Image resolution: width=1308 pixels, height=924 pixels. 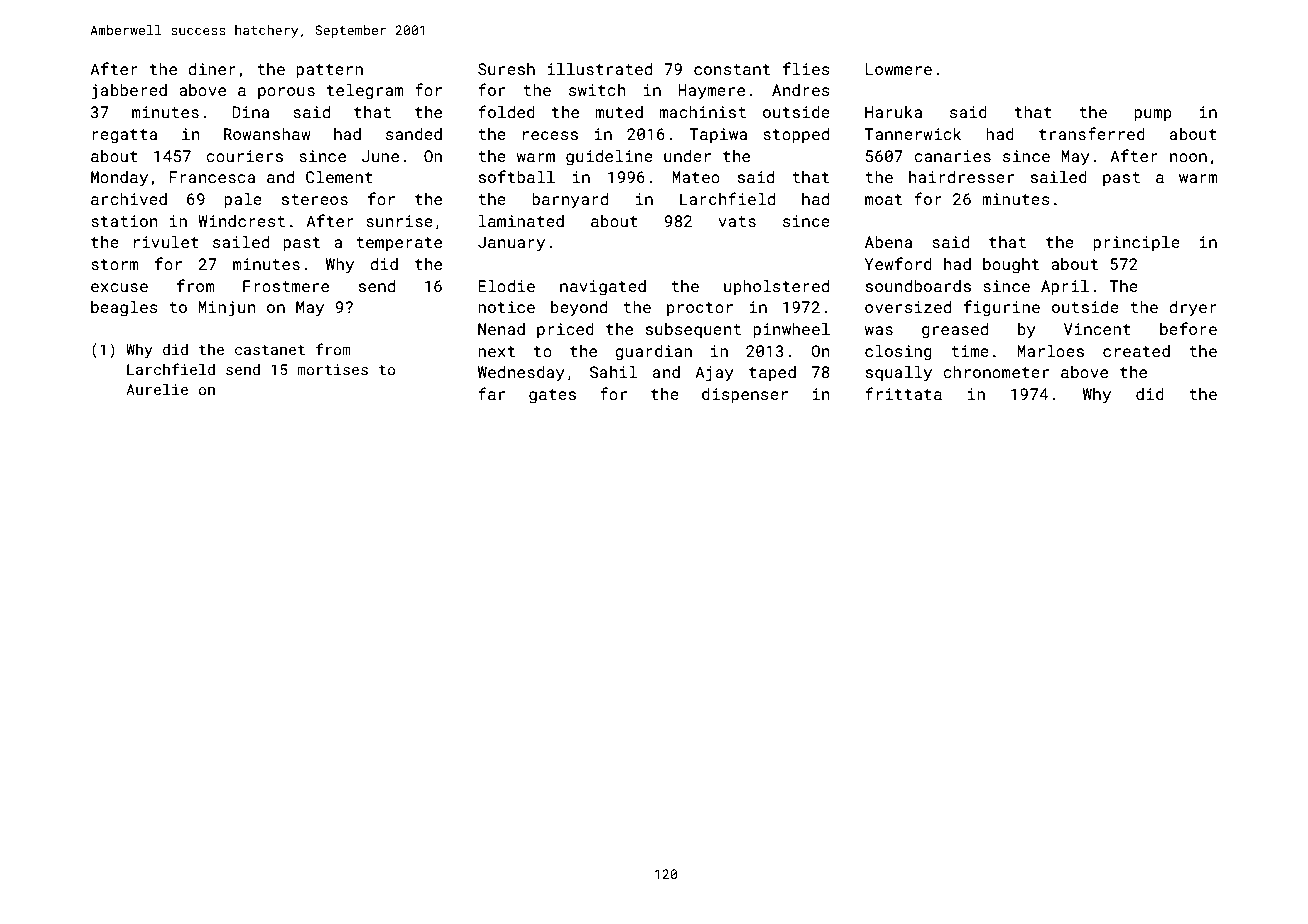 I want to click on Lowmere, so click(x=899, y=69).
